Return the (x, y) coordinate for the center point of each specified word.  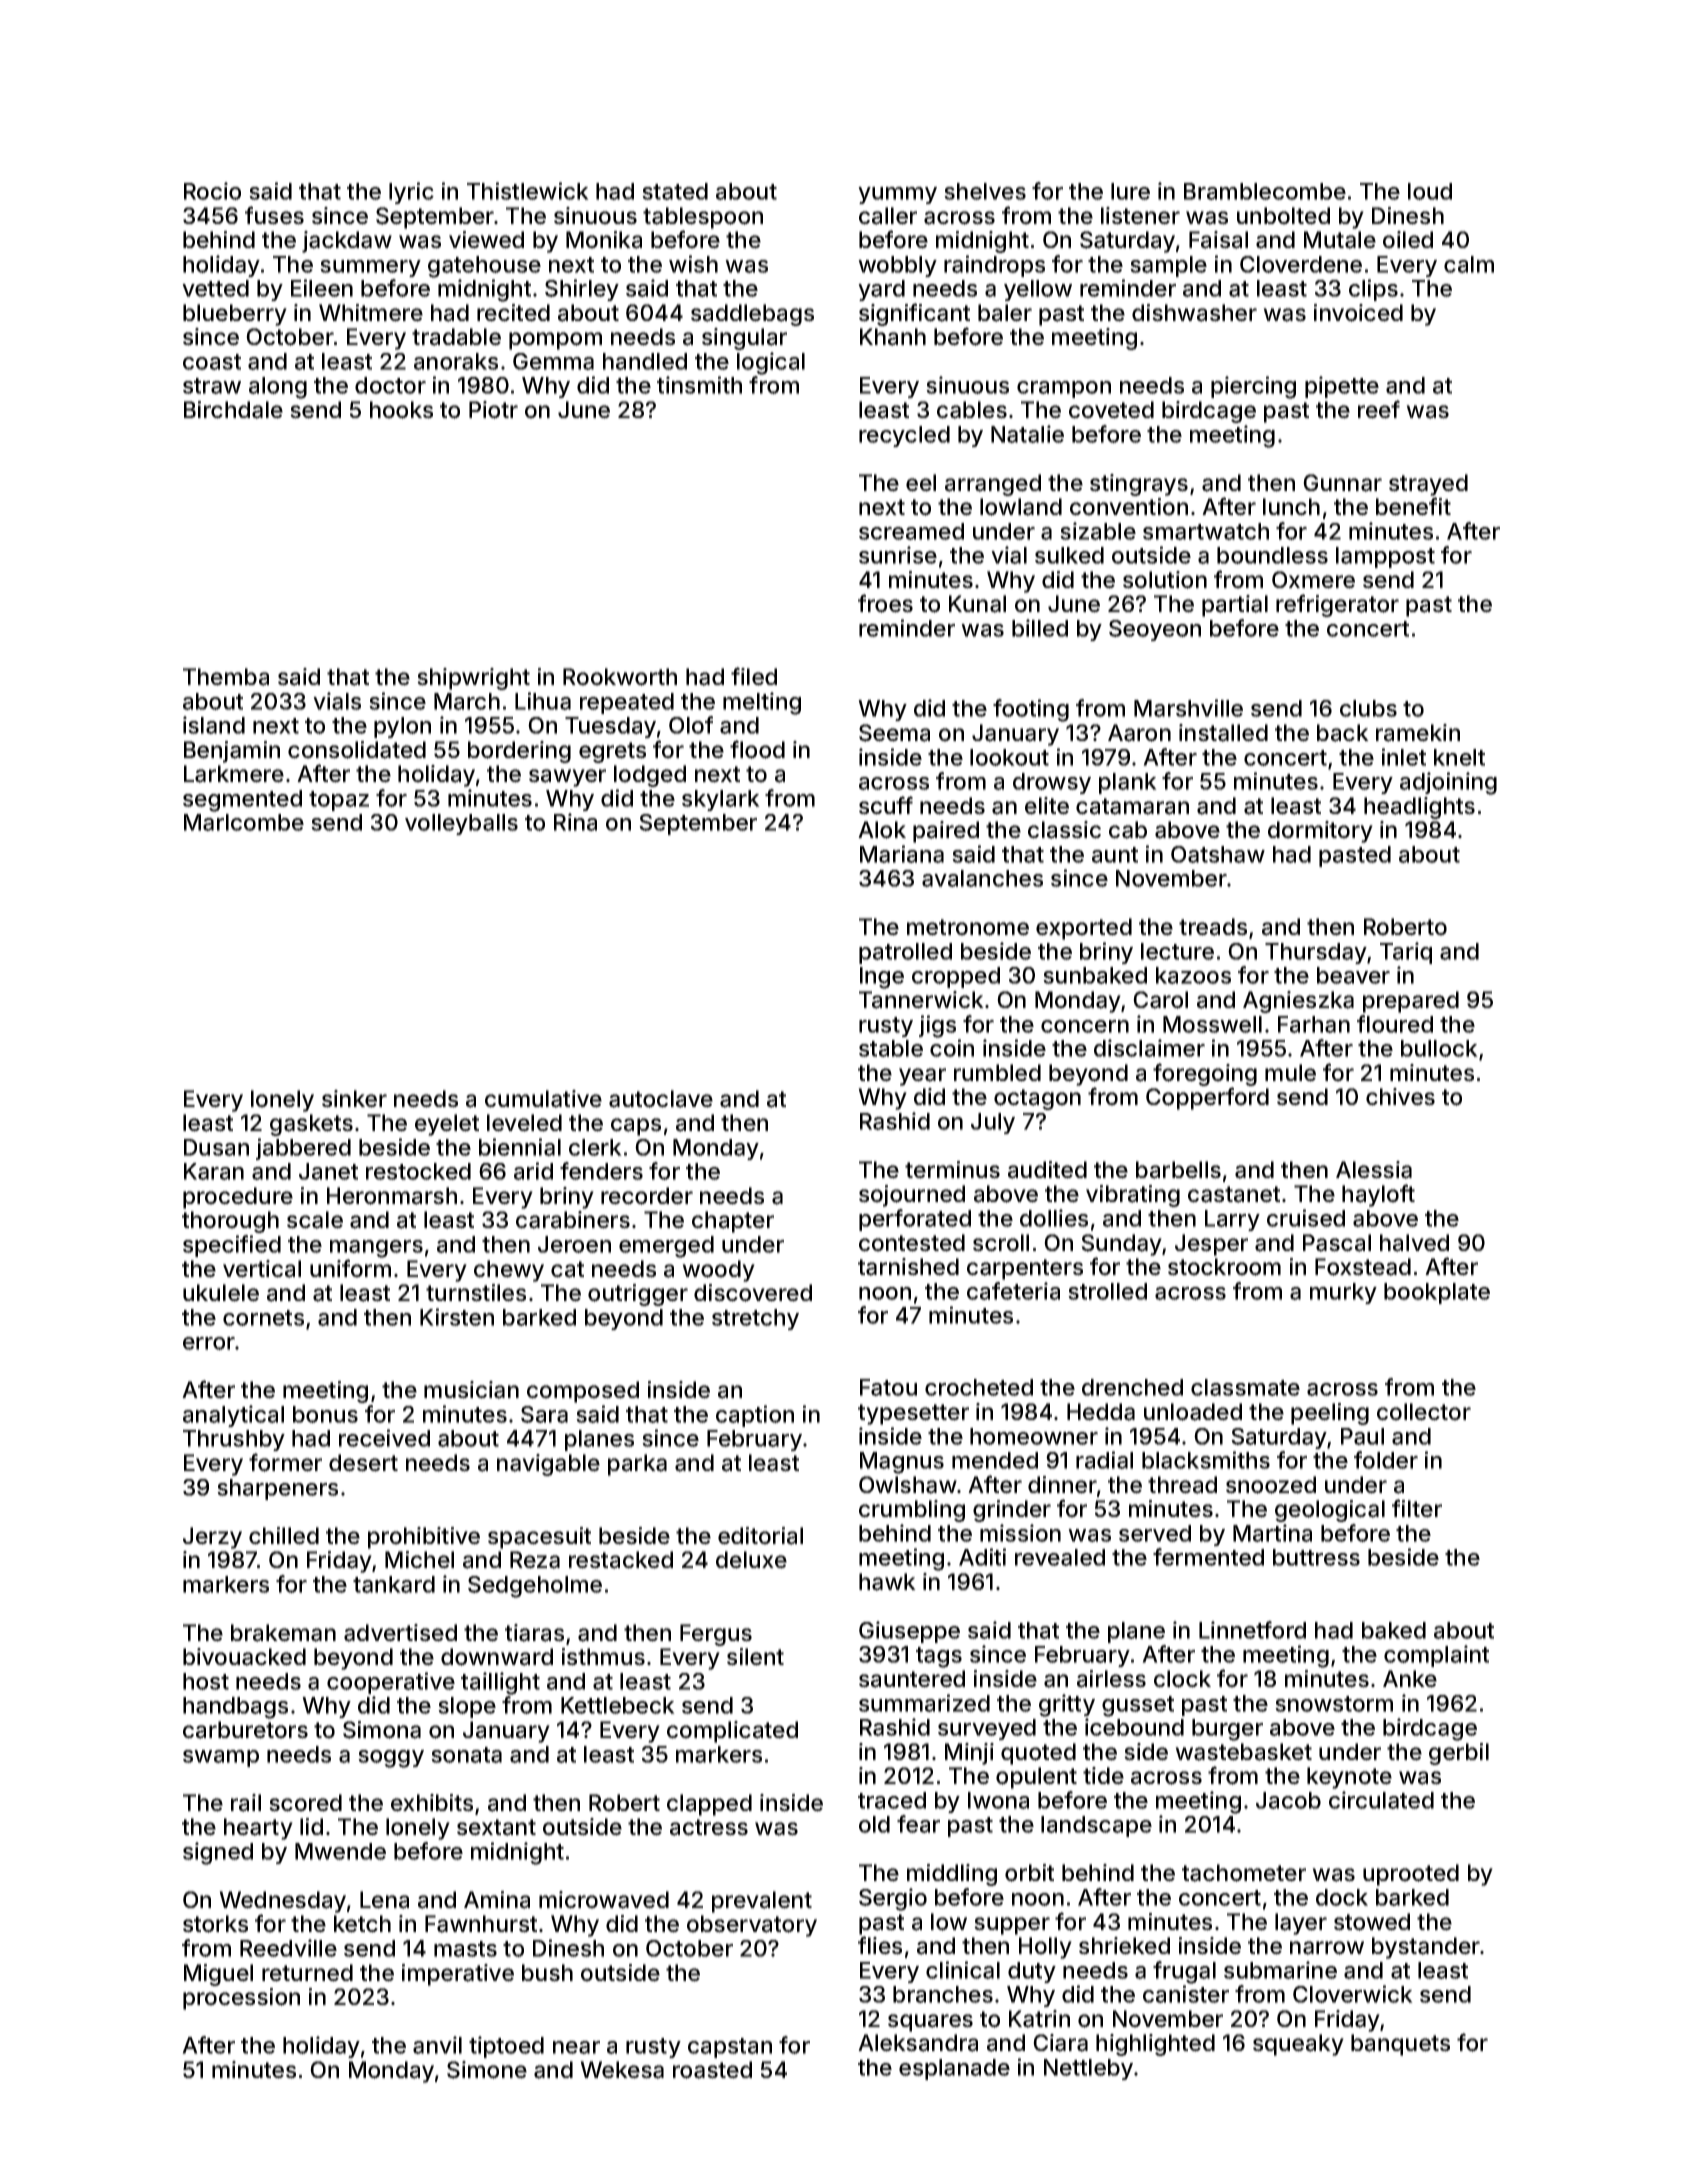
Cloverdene (1301, 264)
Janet (328, 1171)
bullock (1439, 1048)
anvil (437, 2045)
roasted (712, 2070)
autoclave (661, 1099)
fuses (274, 215)
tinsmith (699, 385)
